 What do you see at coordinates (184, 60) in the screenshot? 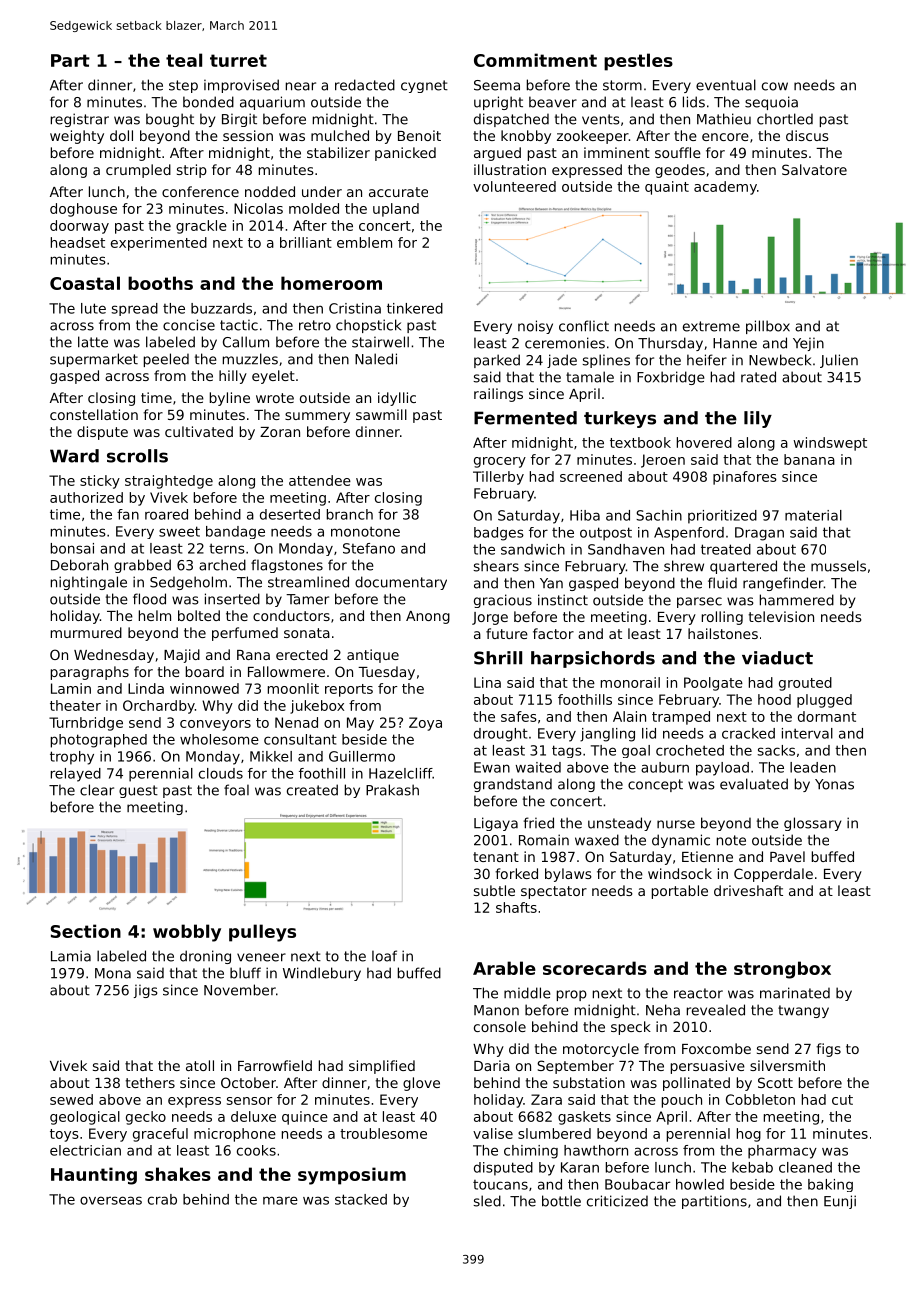
I see `teal` at bounding box center [184, 60].
